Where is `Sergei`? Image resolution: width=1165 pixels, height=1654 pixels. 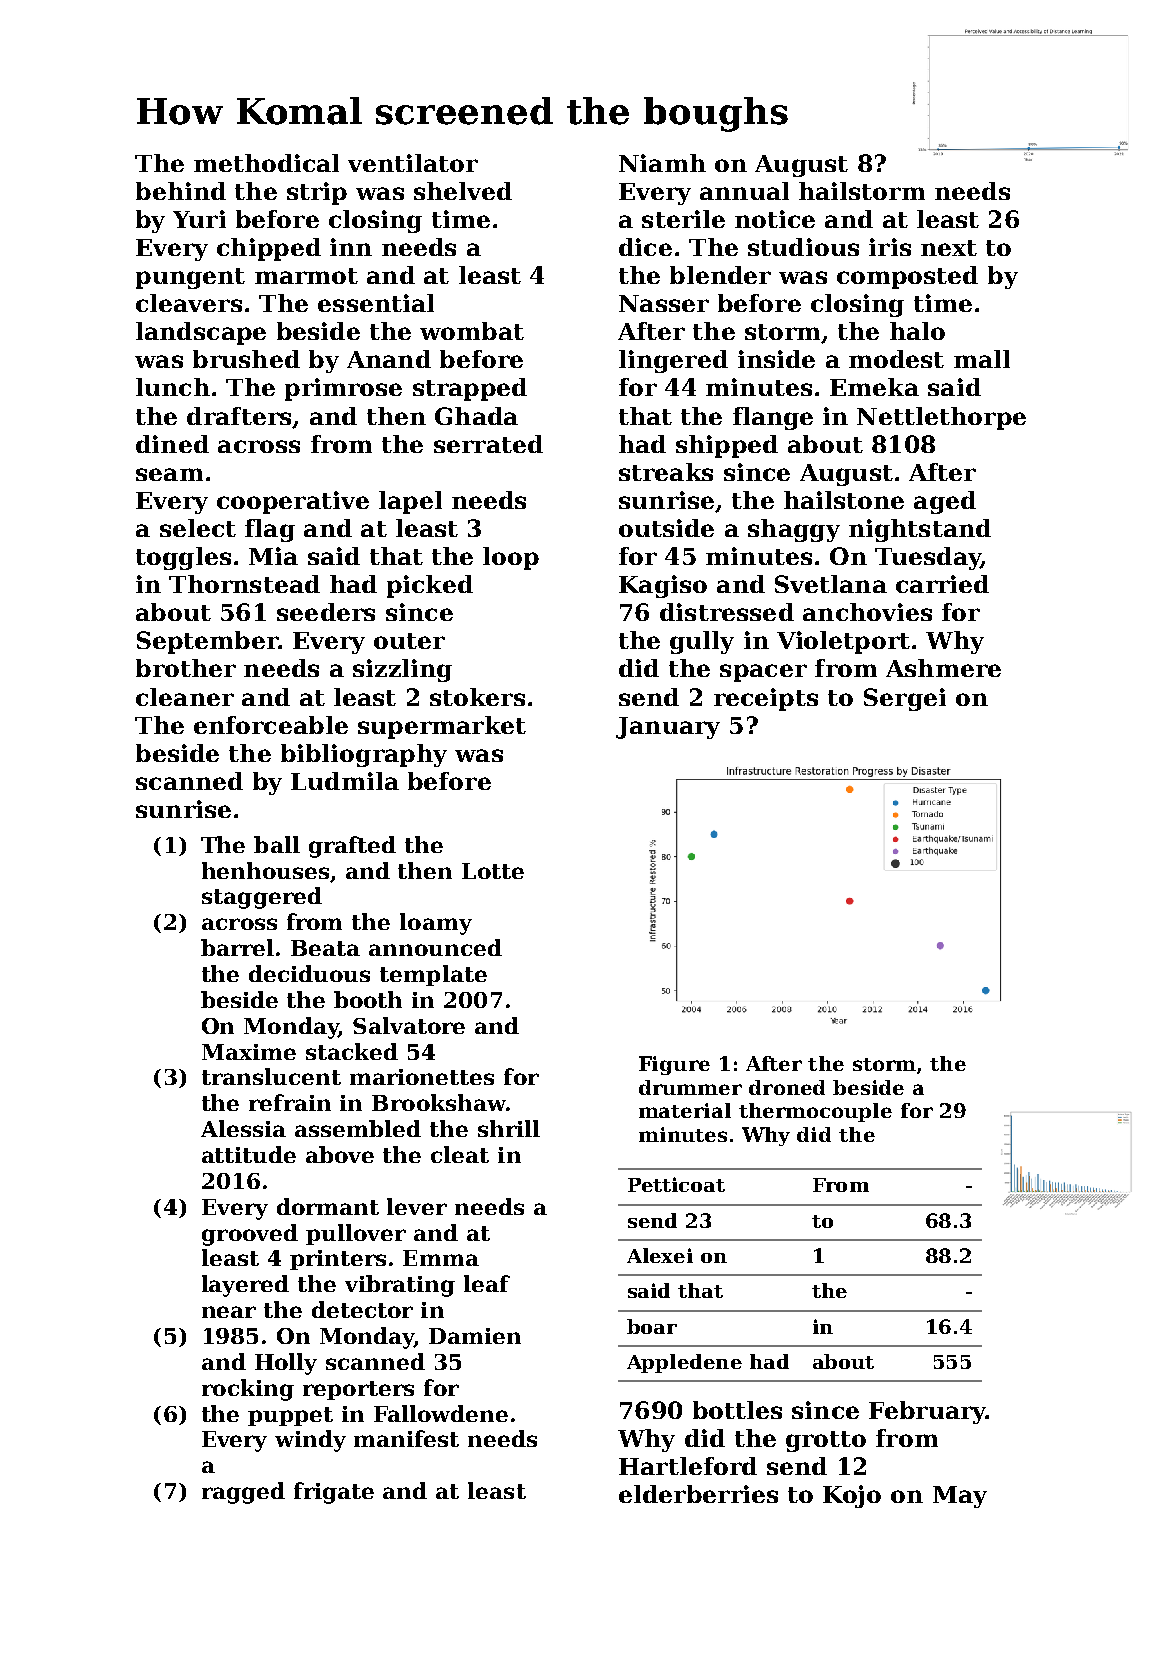 Sergei is located at coordinates (905, 699).
